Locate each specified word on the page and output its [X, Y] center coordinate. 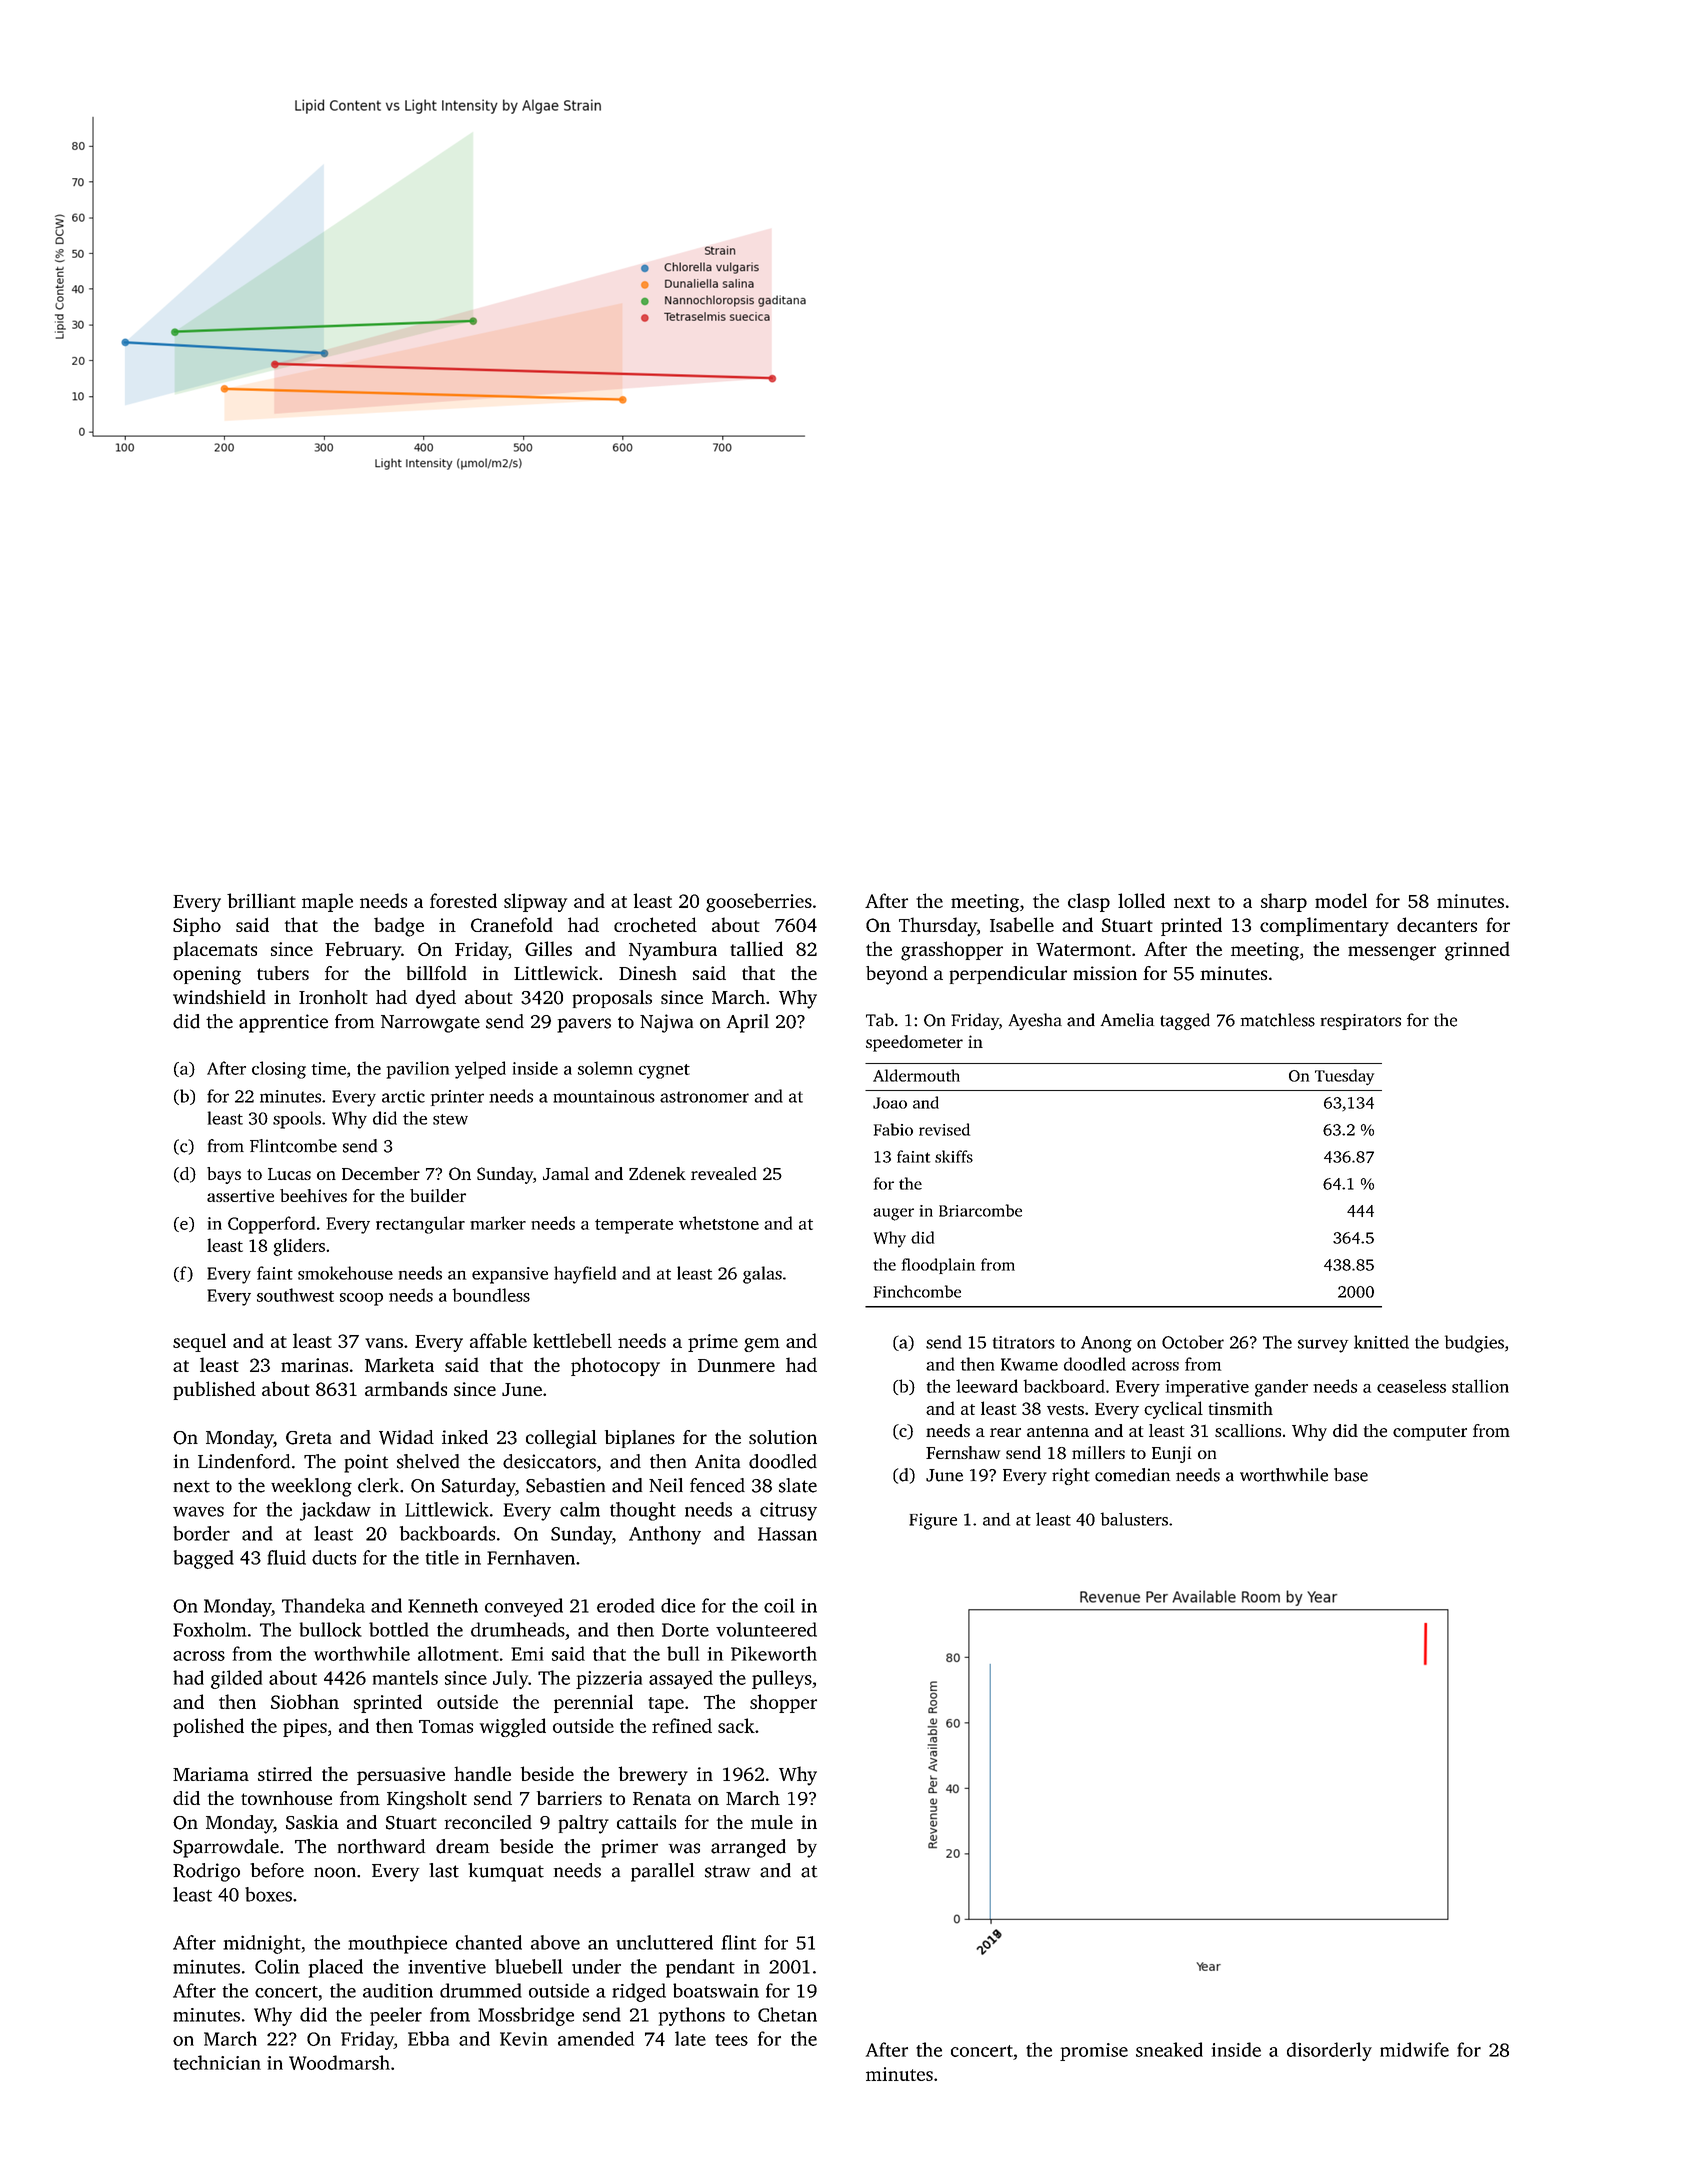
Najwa [666, 1023]
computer [1430, 1433]
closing [279, 1070]
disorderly [1329, 2051]
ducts [334, 1557]
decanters [1437, 924]
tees [731, 2040]
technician [217, 2062]
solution [783, 1437]
